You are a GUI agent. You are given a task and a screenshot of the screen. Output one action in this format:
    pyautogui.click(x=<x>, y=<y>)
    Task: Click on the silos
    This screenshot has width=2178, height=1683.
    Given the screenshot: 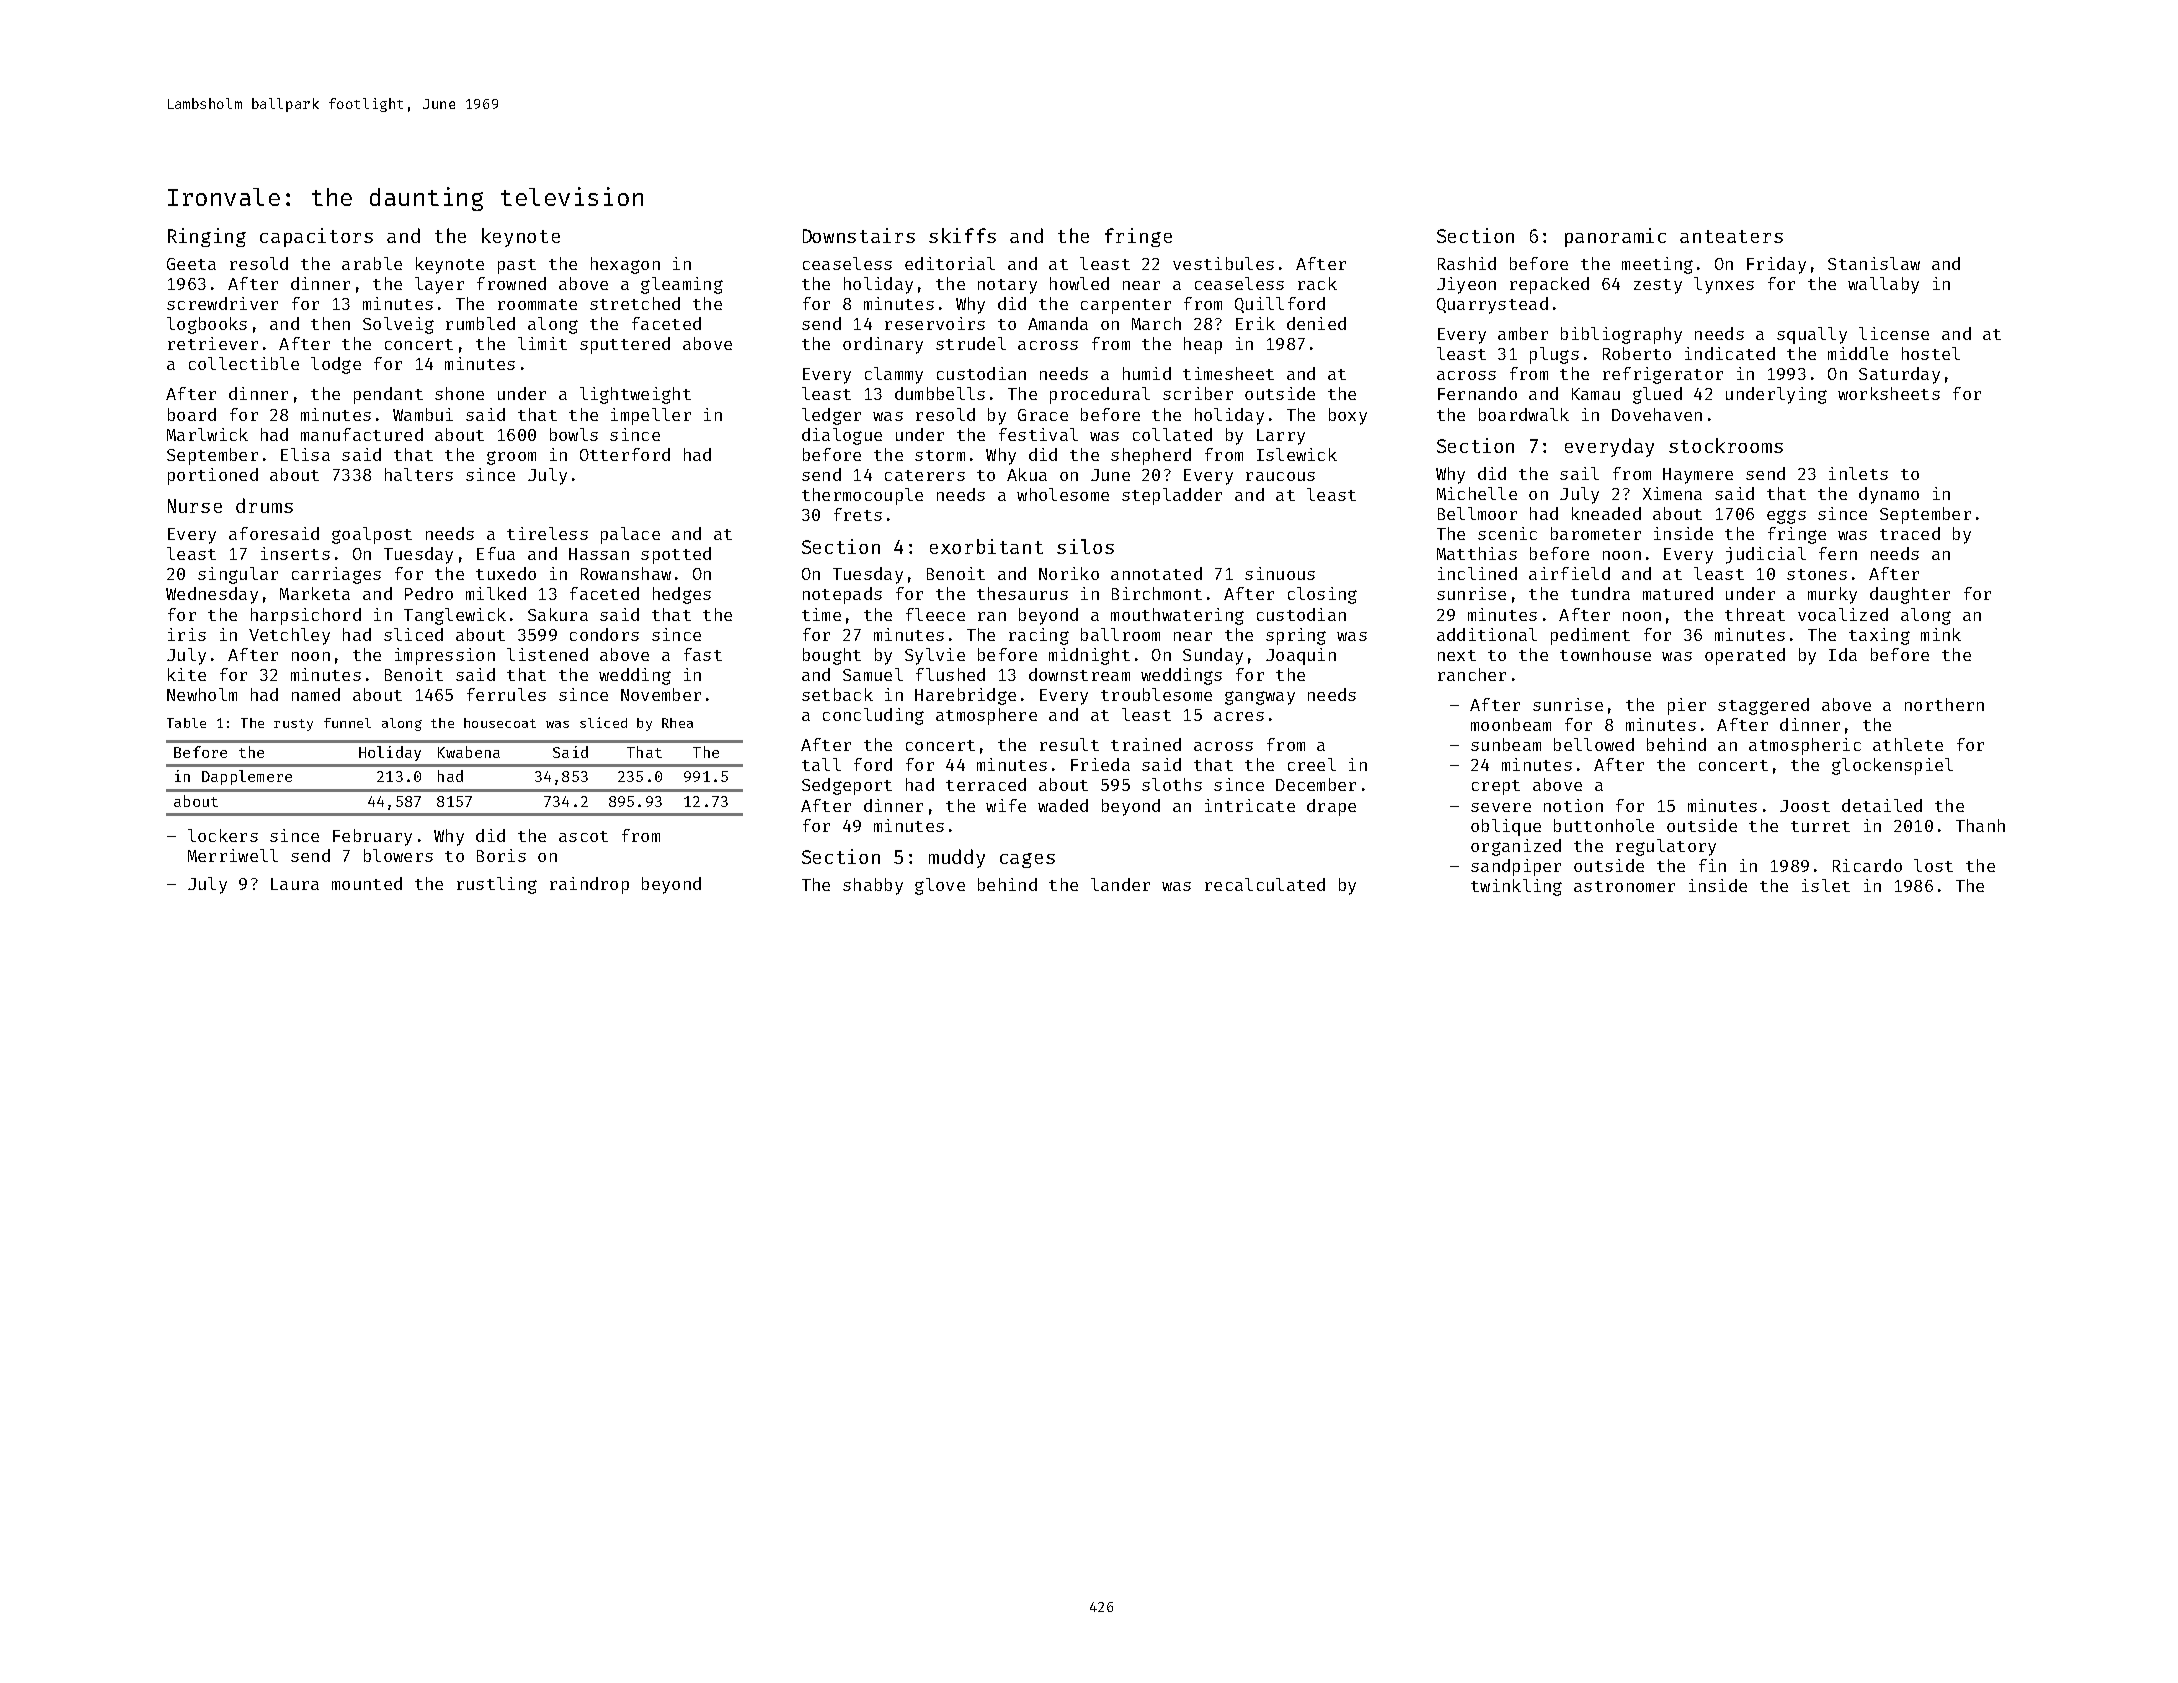 What is the action you would take?
    pyautogui.click(x=1085, y=546)
